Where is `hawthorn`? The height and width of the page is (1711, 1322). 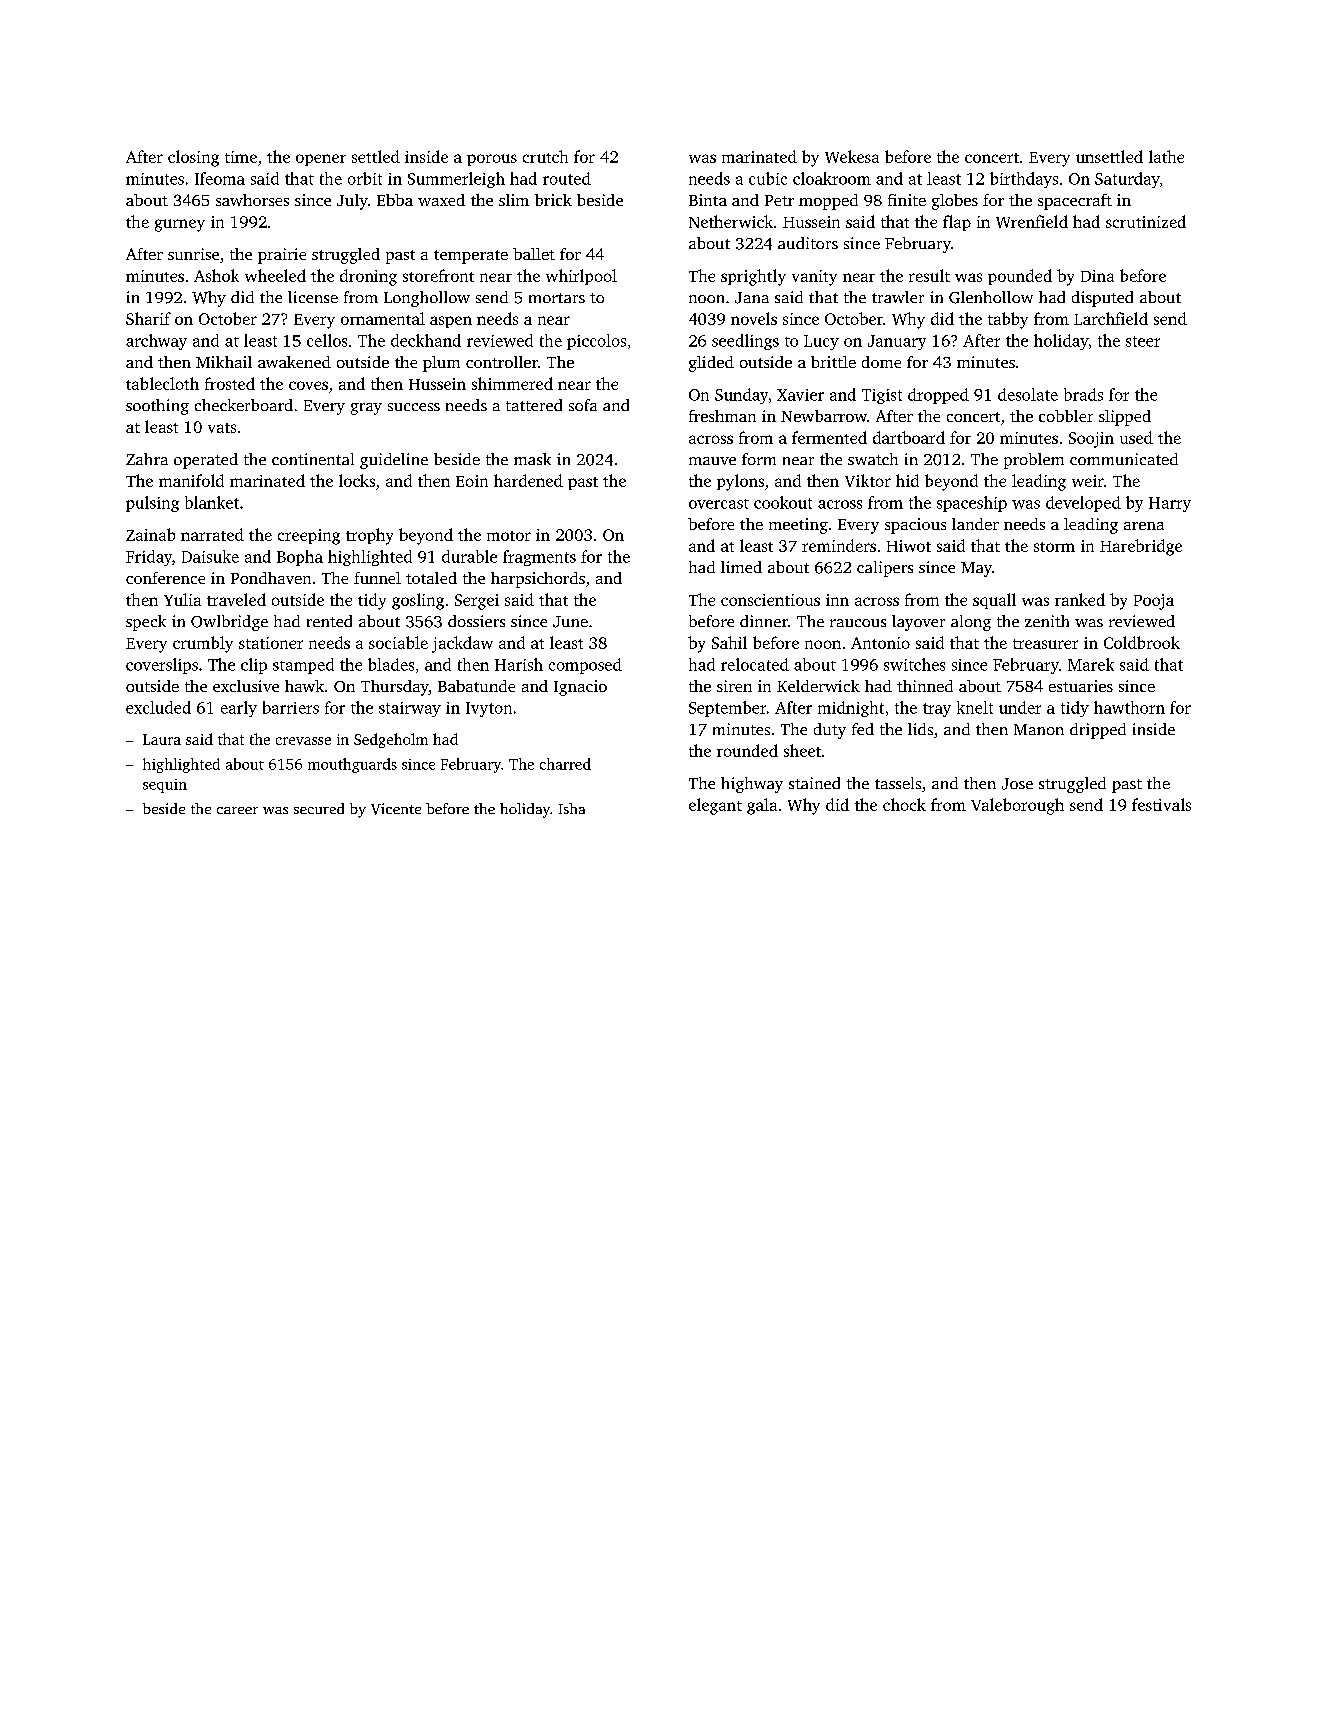 hawthorn is located at coordinates (1129, 707).
